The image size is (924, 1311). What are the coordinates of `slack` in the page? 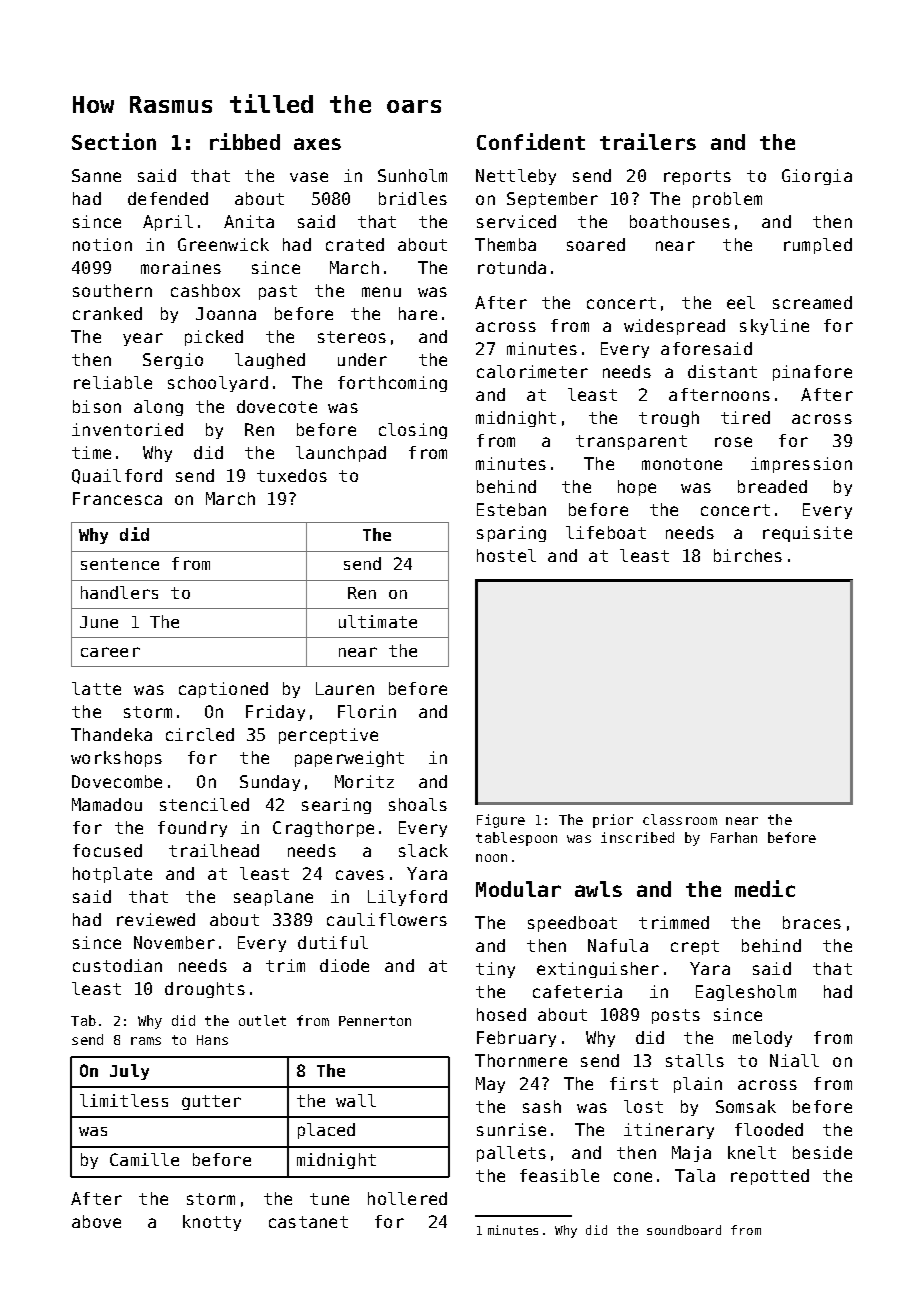 It's located at (423, 850).
